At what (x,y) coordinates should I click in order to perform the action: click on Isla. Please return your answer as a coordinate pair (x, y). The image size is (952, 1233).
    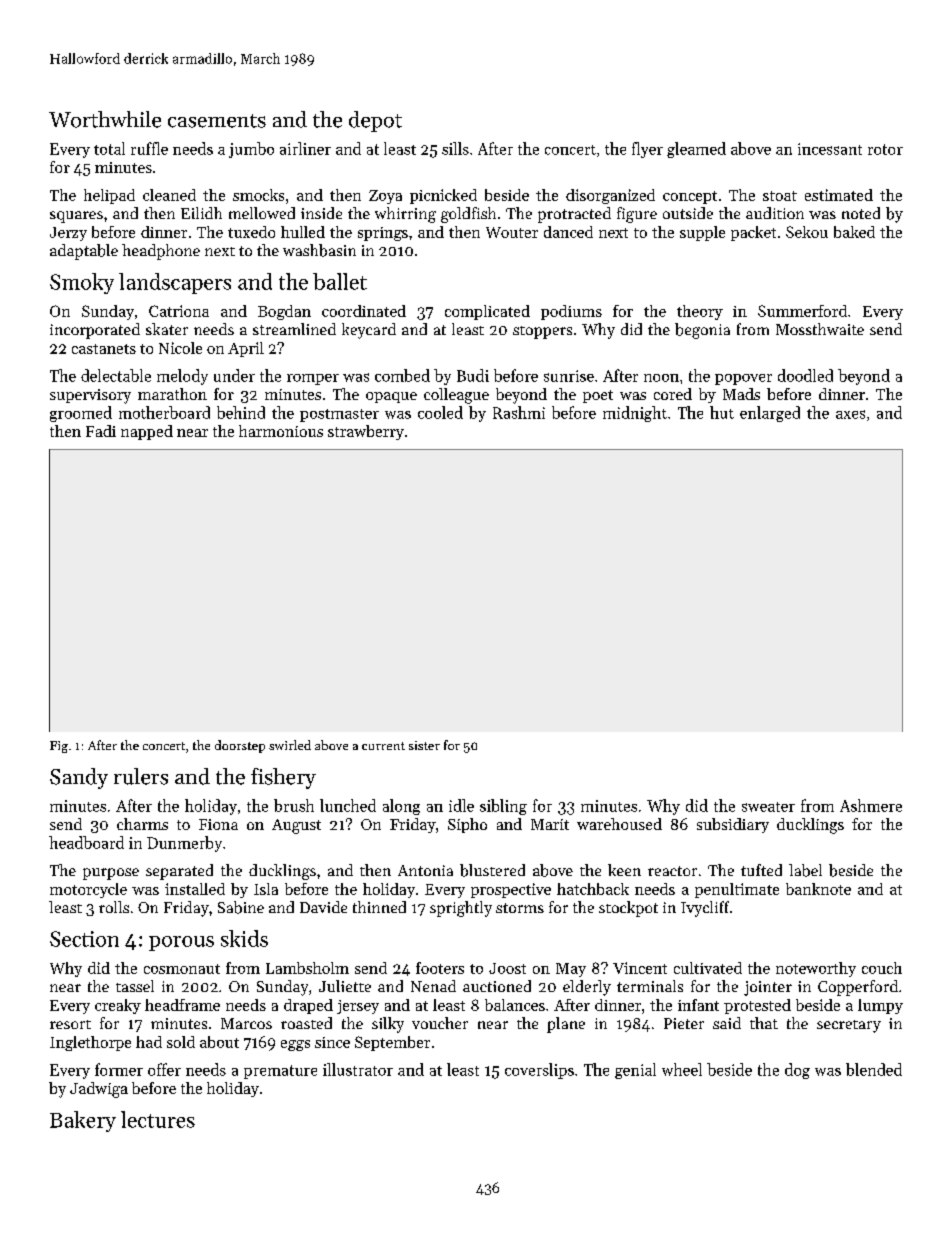
    Looking at the image, I should click on (266, 889).
